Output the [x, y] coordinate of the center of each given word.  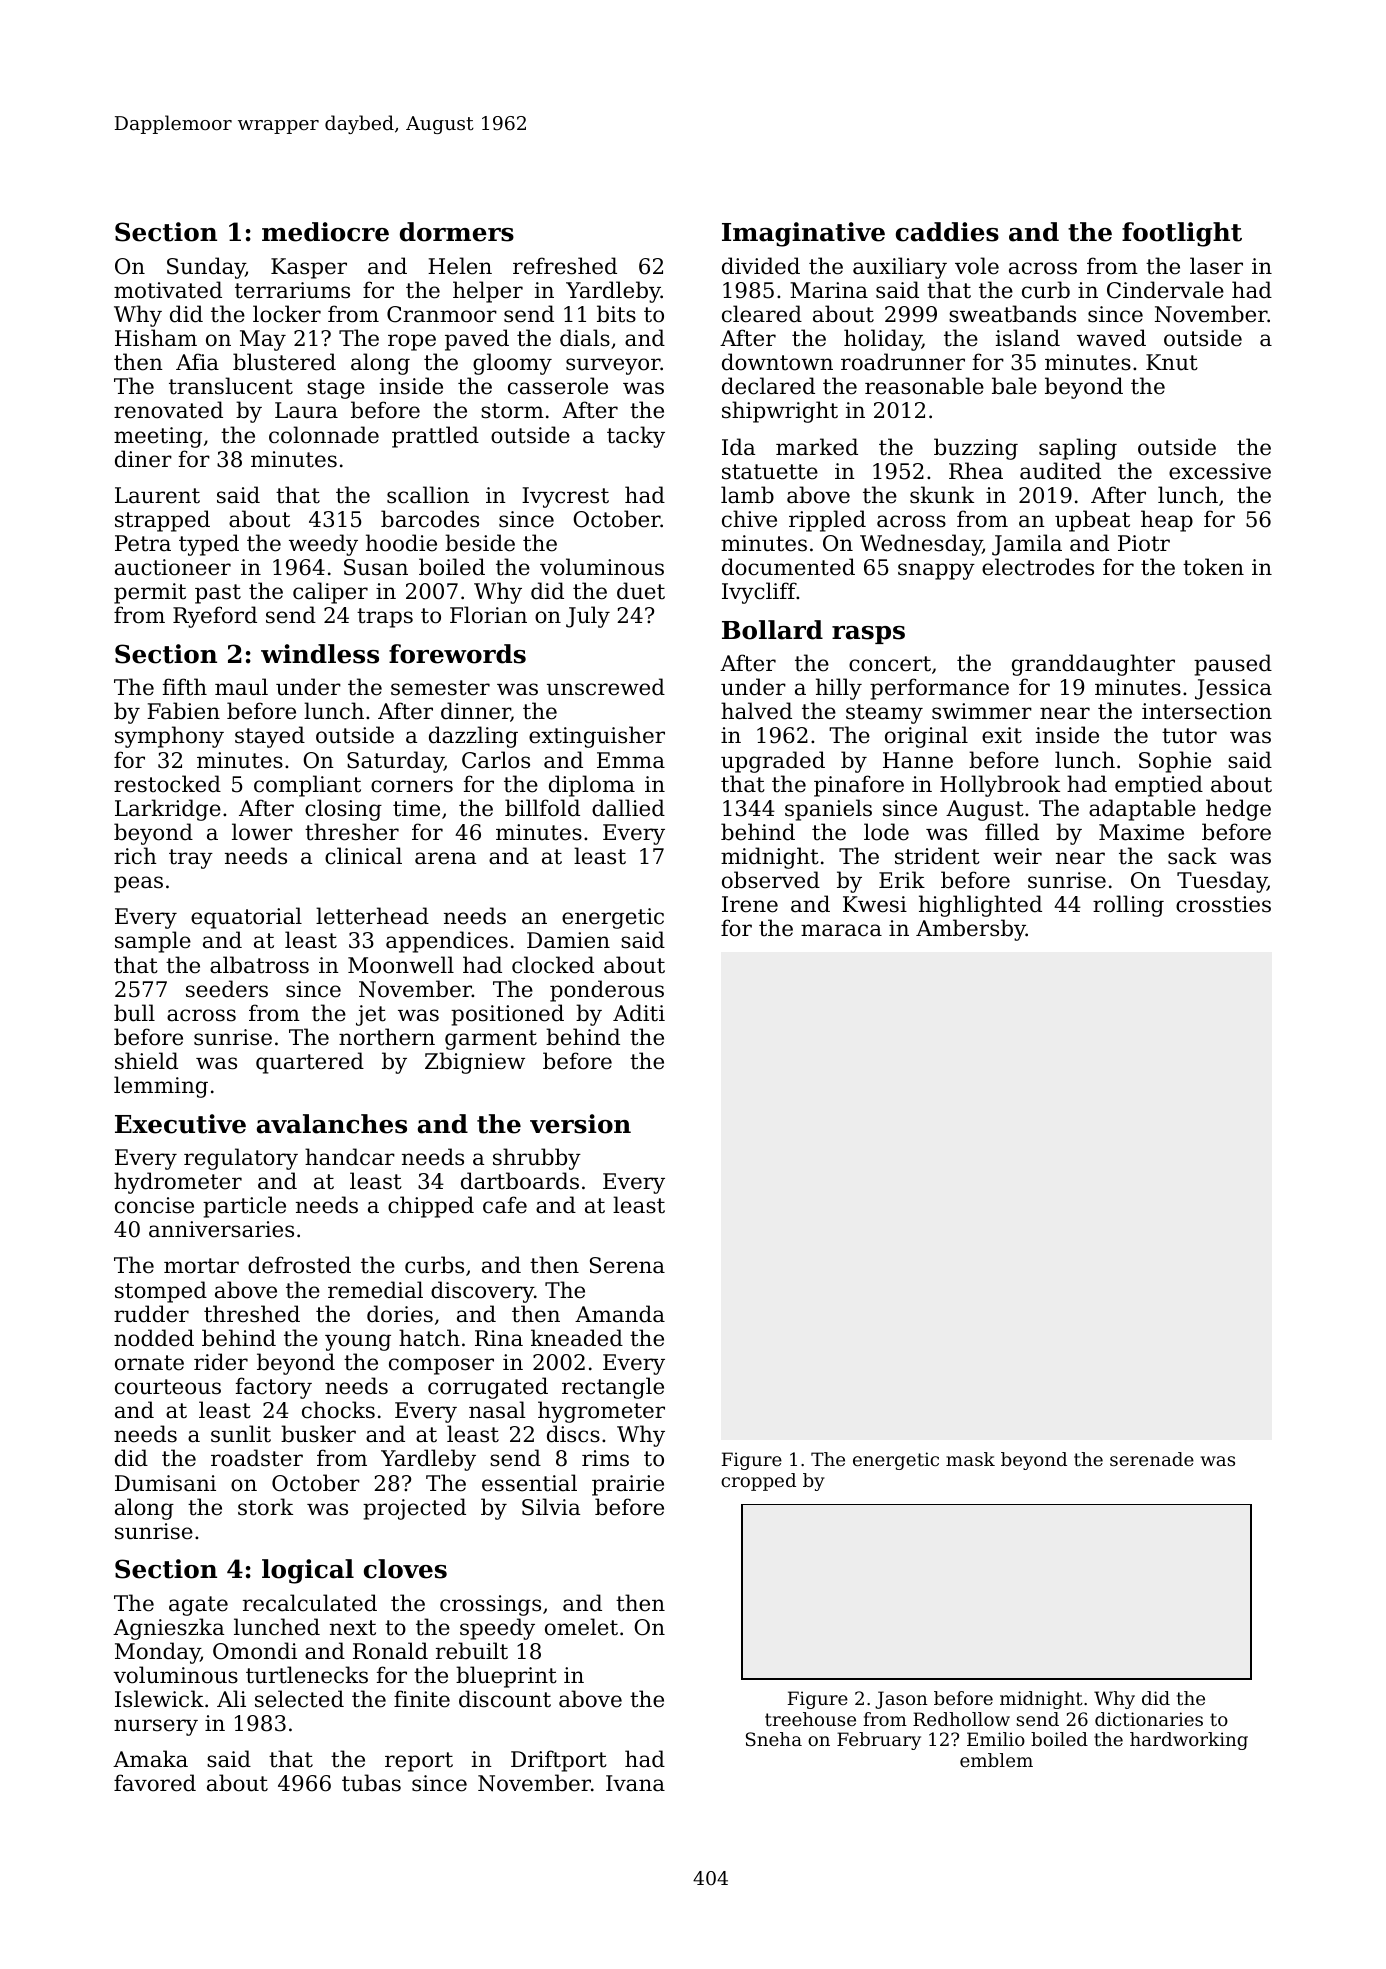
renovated [168, 410]
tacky [636, 437]
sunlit [241, 1434]
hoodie [401, 543]
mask [970, 1459]
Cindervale [1165, 290]
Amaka [150, 1759]
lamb [747, 495]
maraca [841, 930]
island [1028, 338]
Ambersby [971, 930]
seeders [227, 989]
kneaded [577, 1338]
